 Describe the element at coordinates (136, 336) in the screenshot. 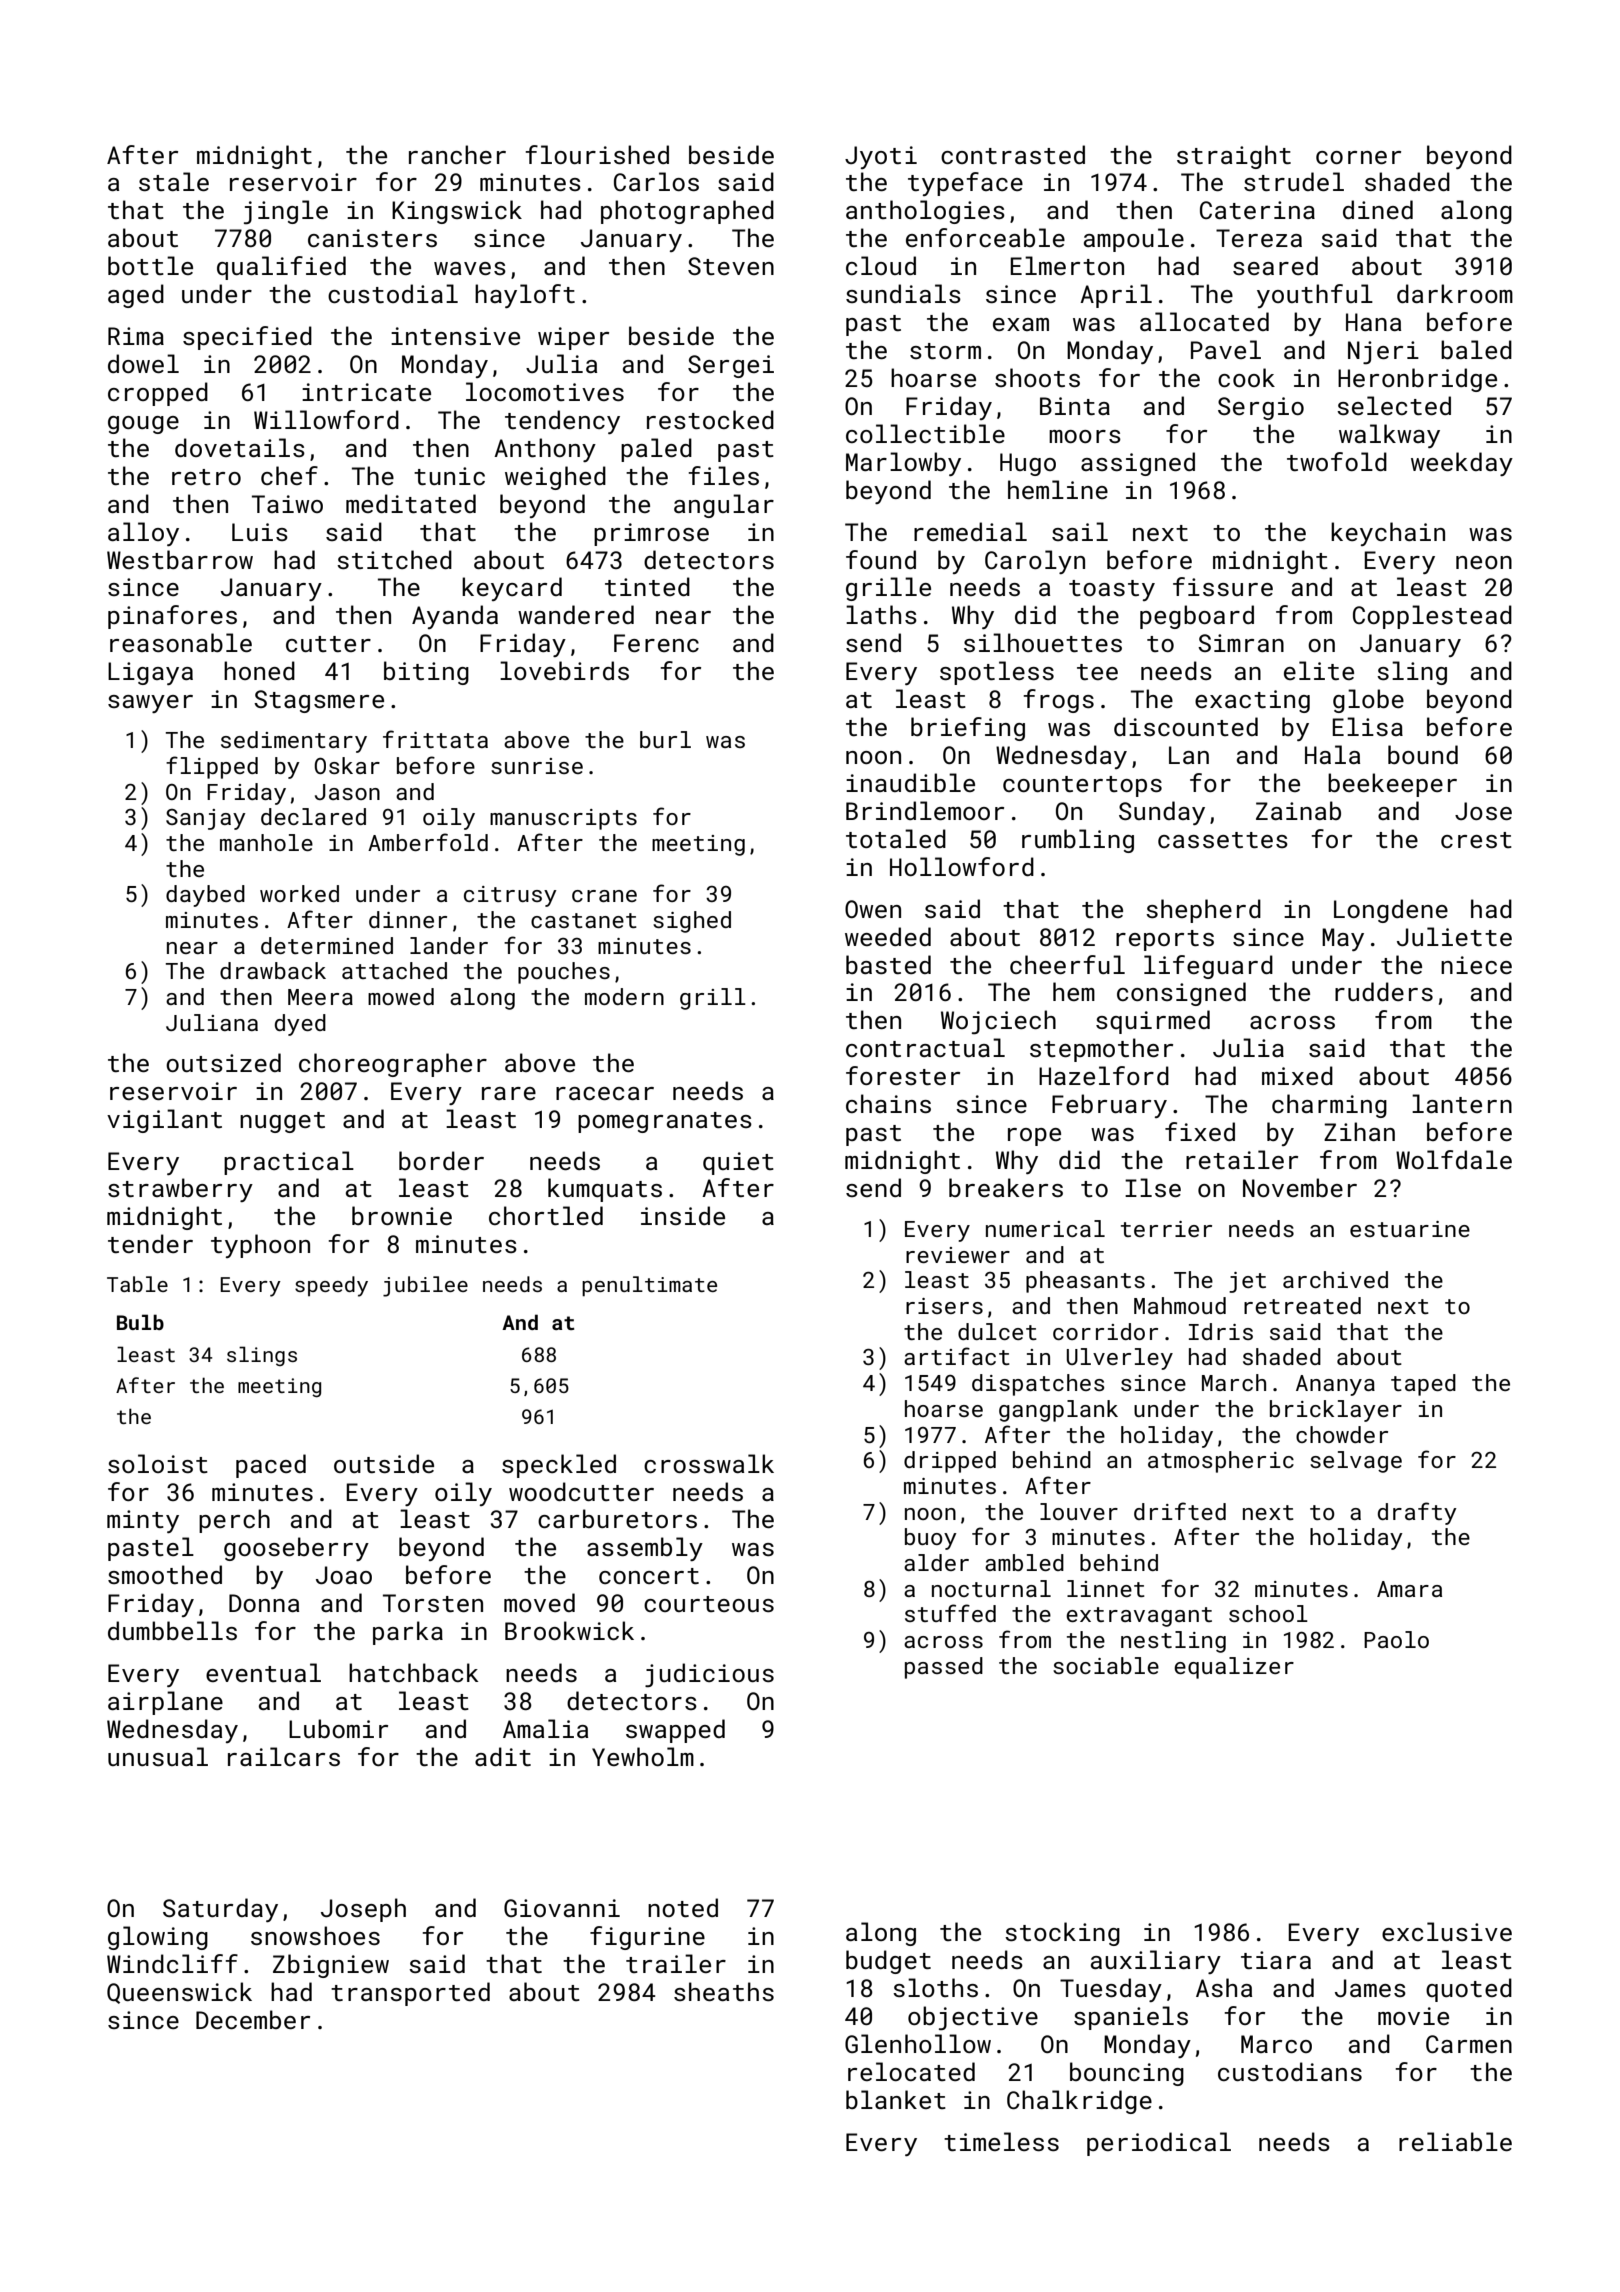

I see `Rima` at that location.
